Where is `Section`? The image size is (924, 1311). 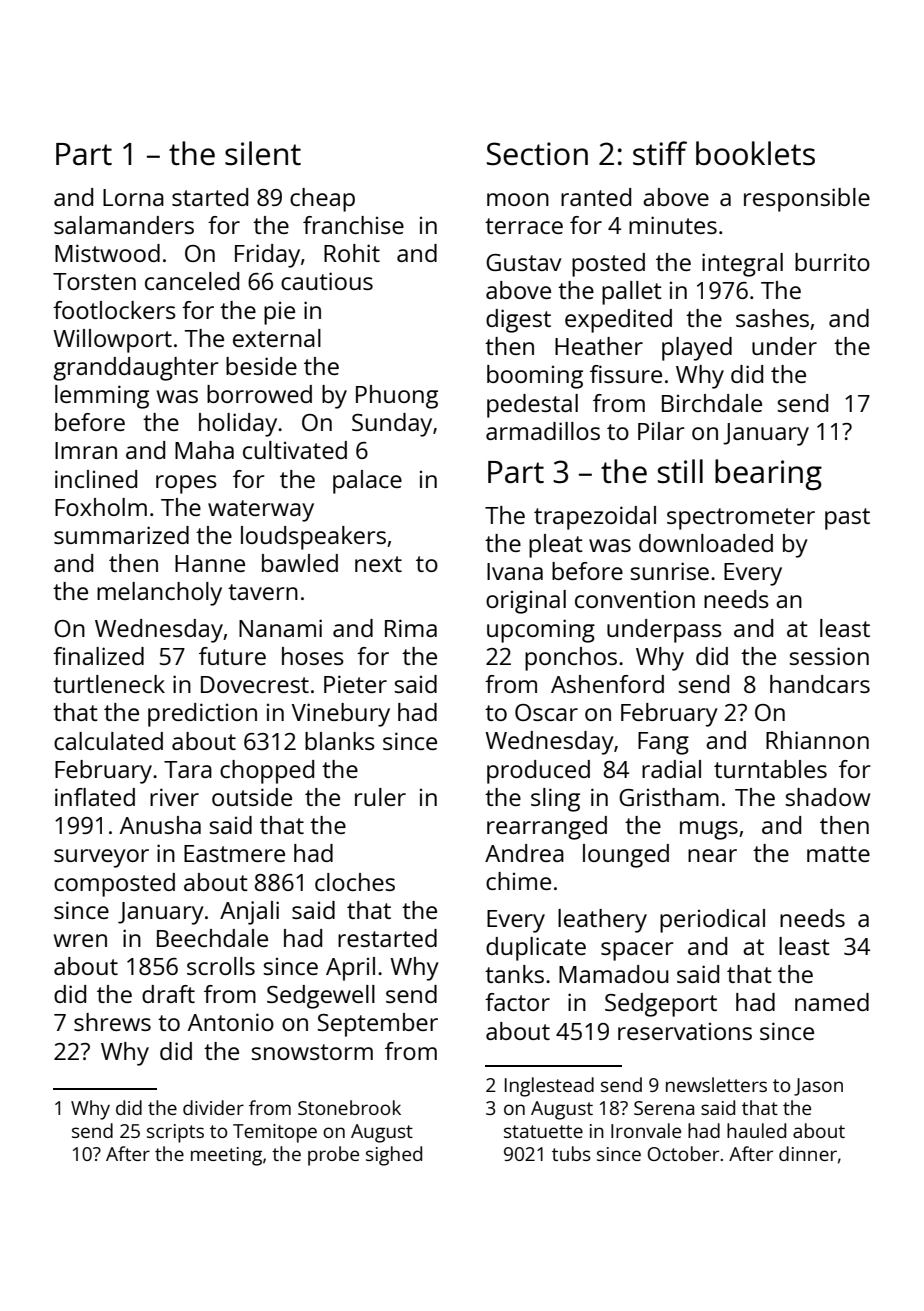 Section is located at coordinates (537, 154).
